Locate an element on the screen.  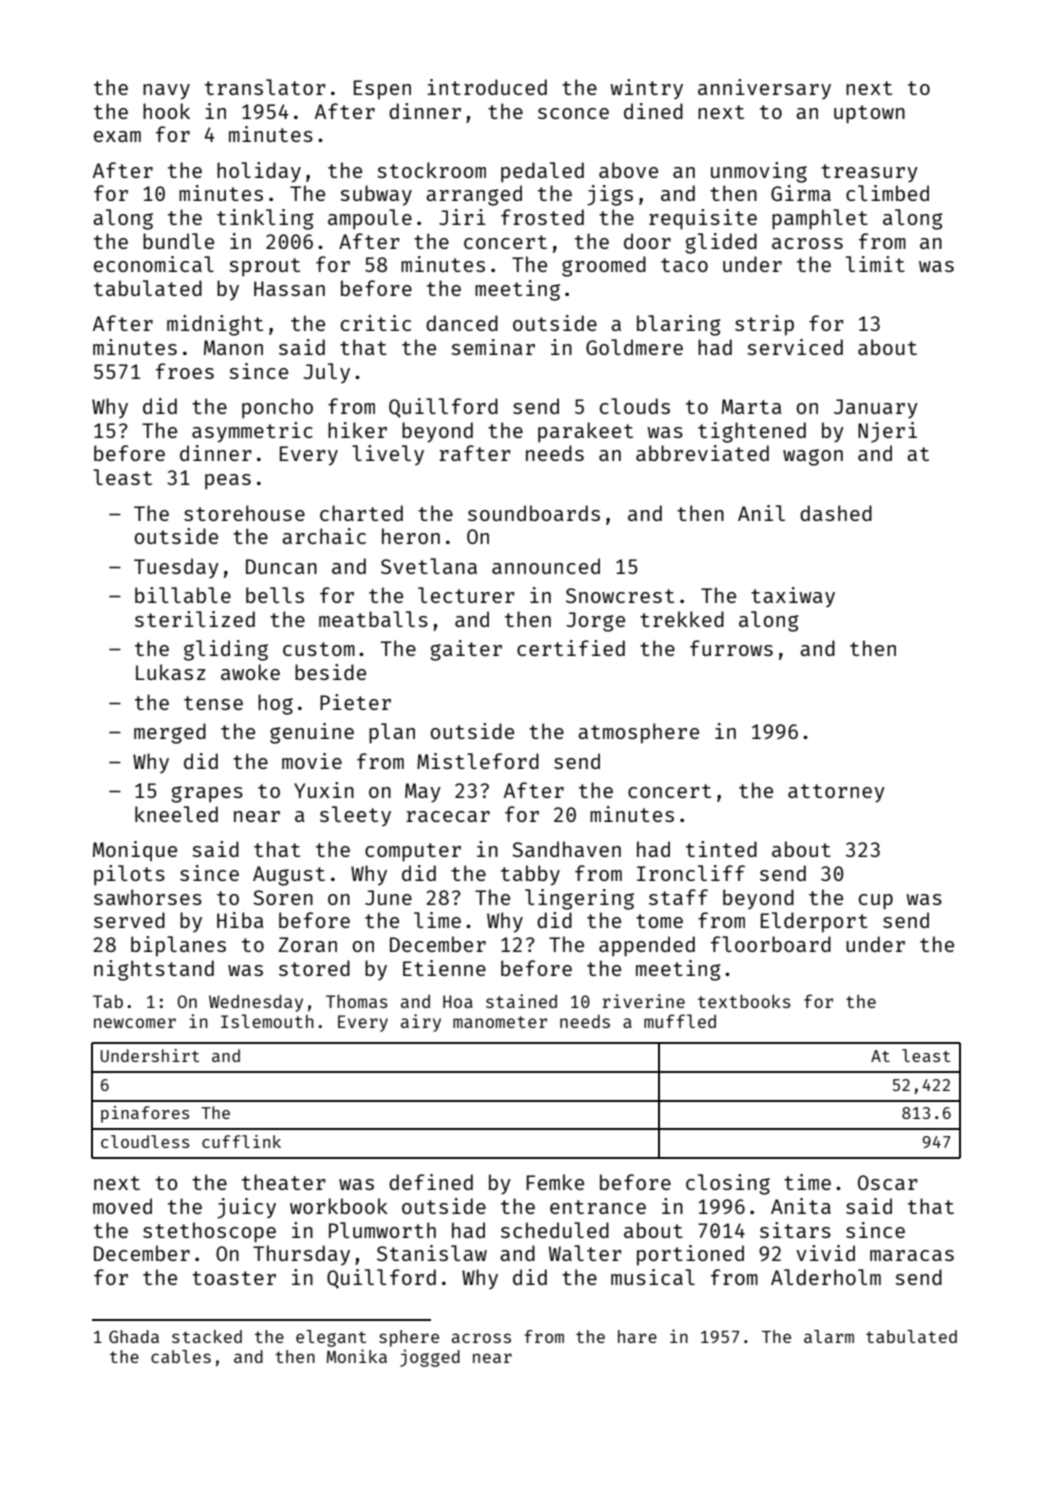
parakeet is located at coordinates (585, 432).
